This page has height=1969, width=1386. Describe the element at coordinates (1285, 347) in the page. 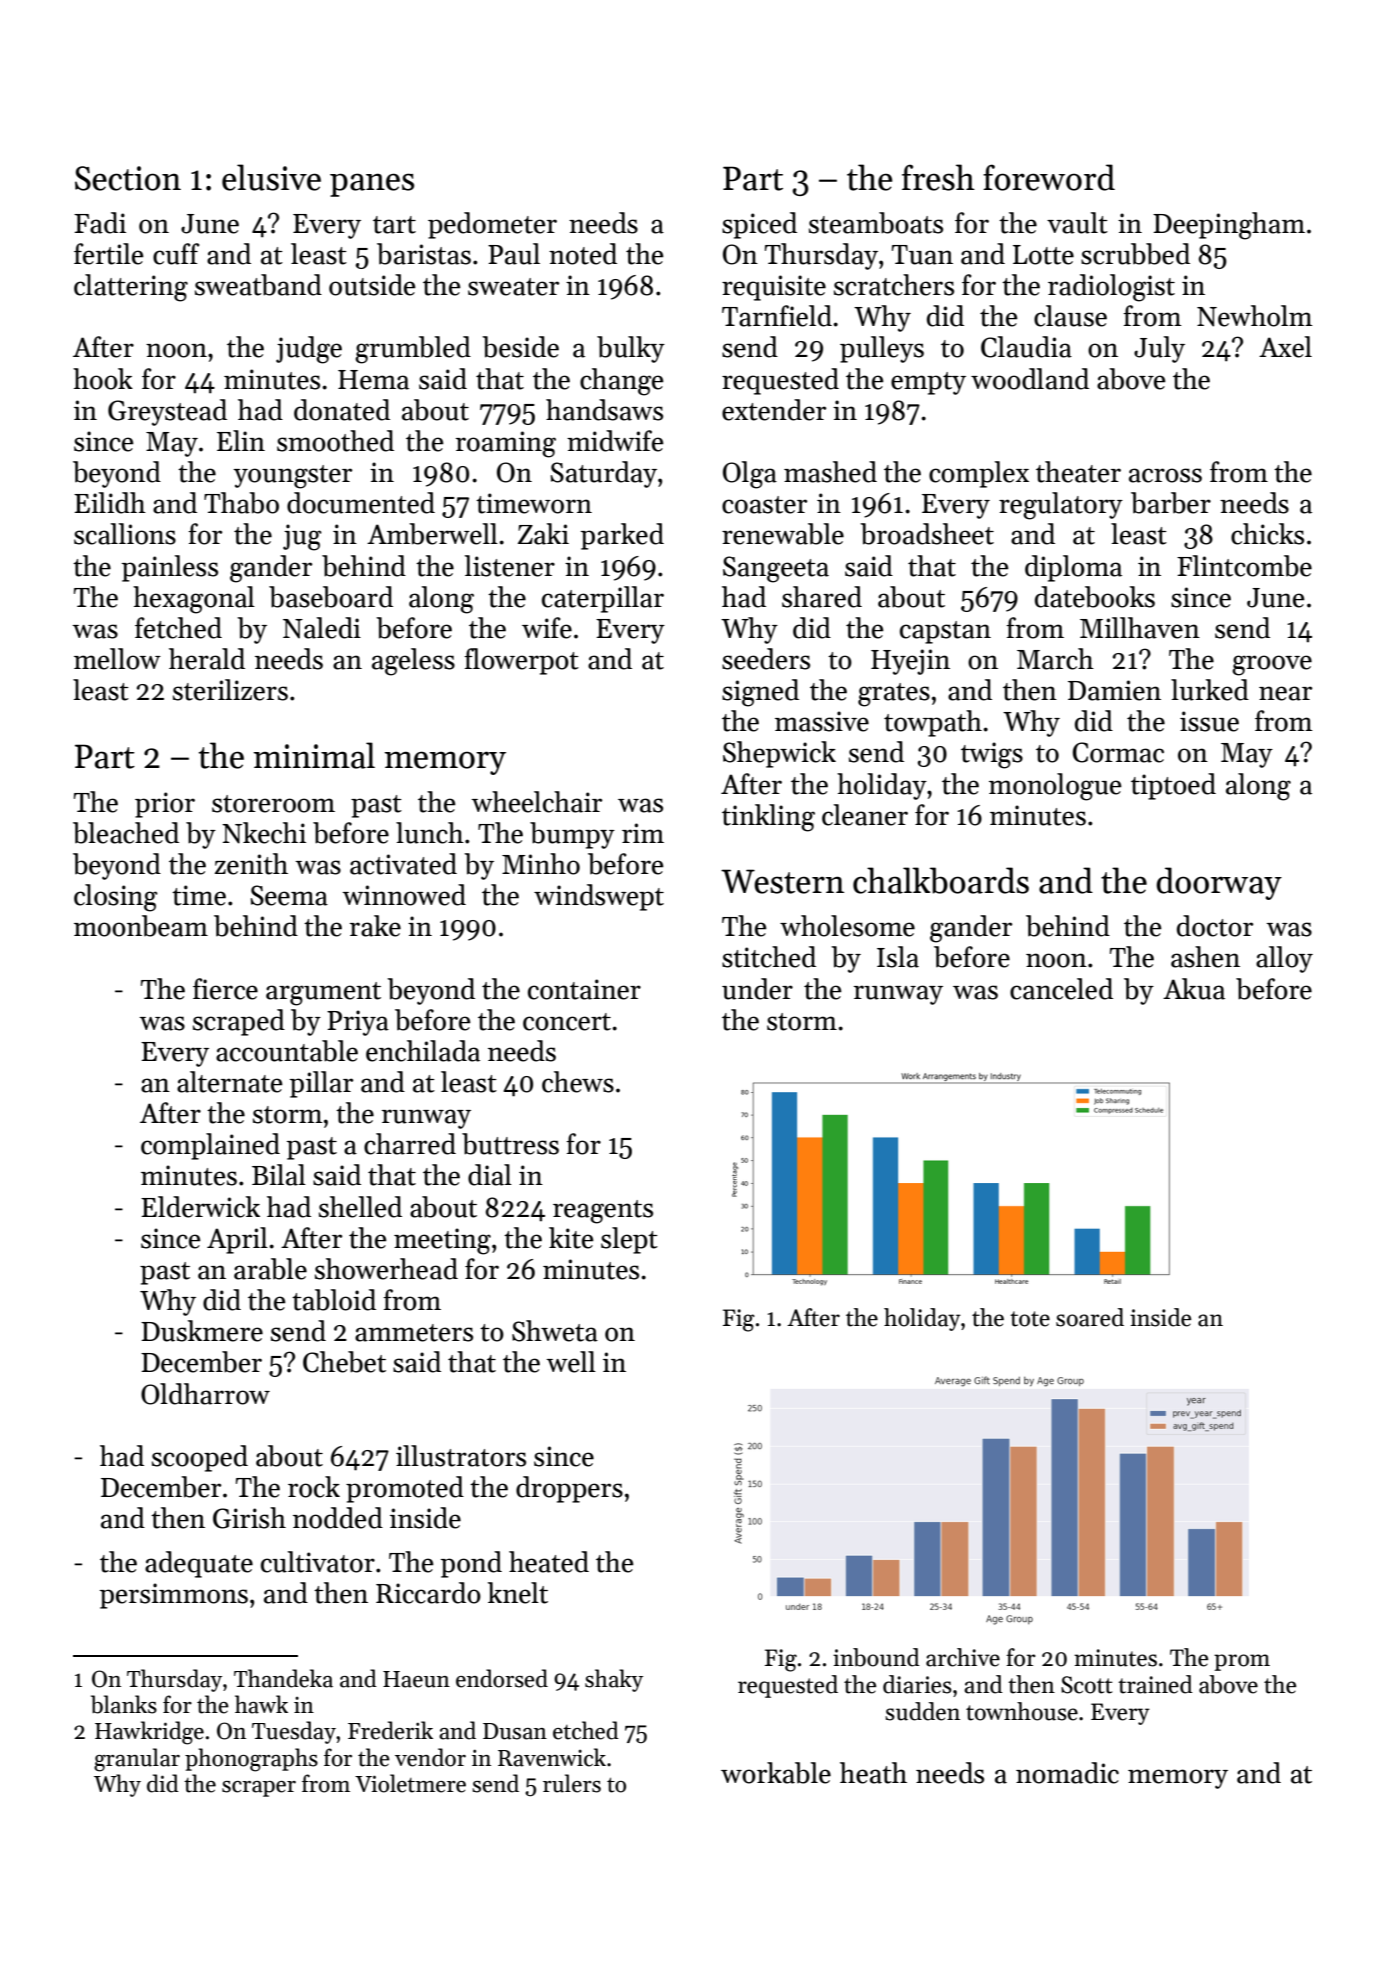

I see `Axel` at that location.
